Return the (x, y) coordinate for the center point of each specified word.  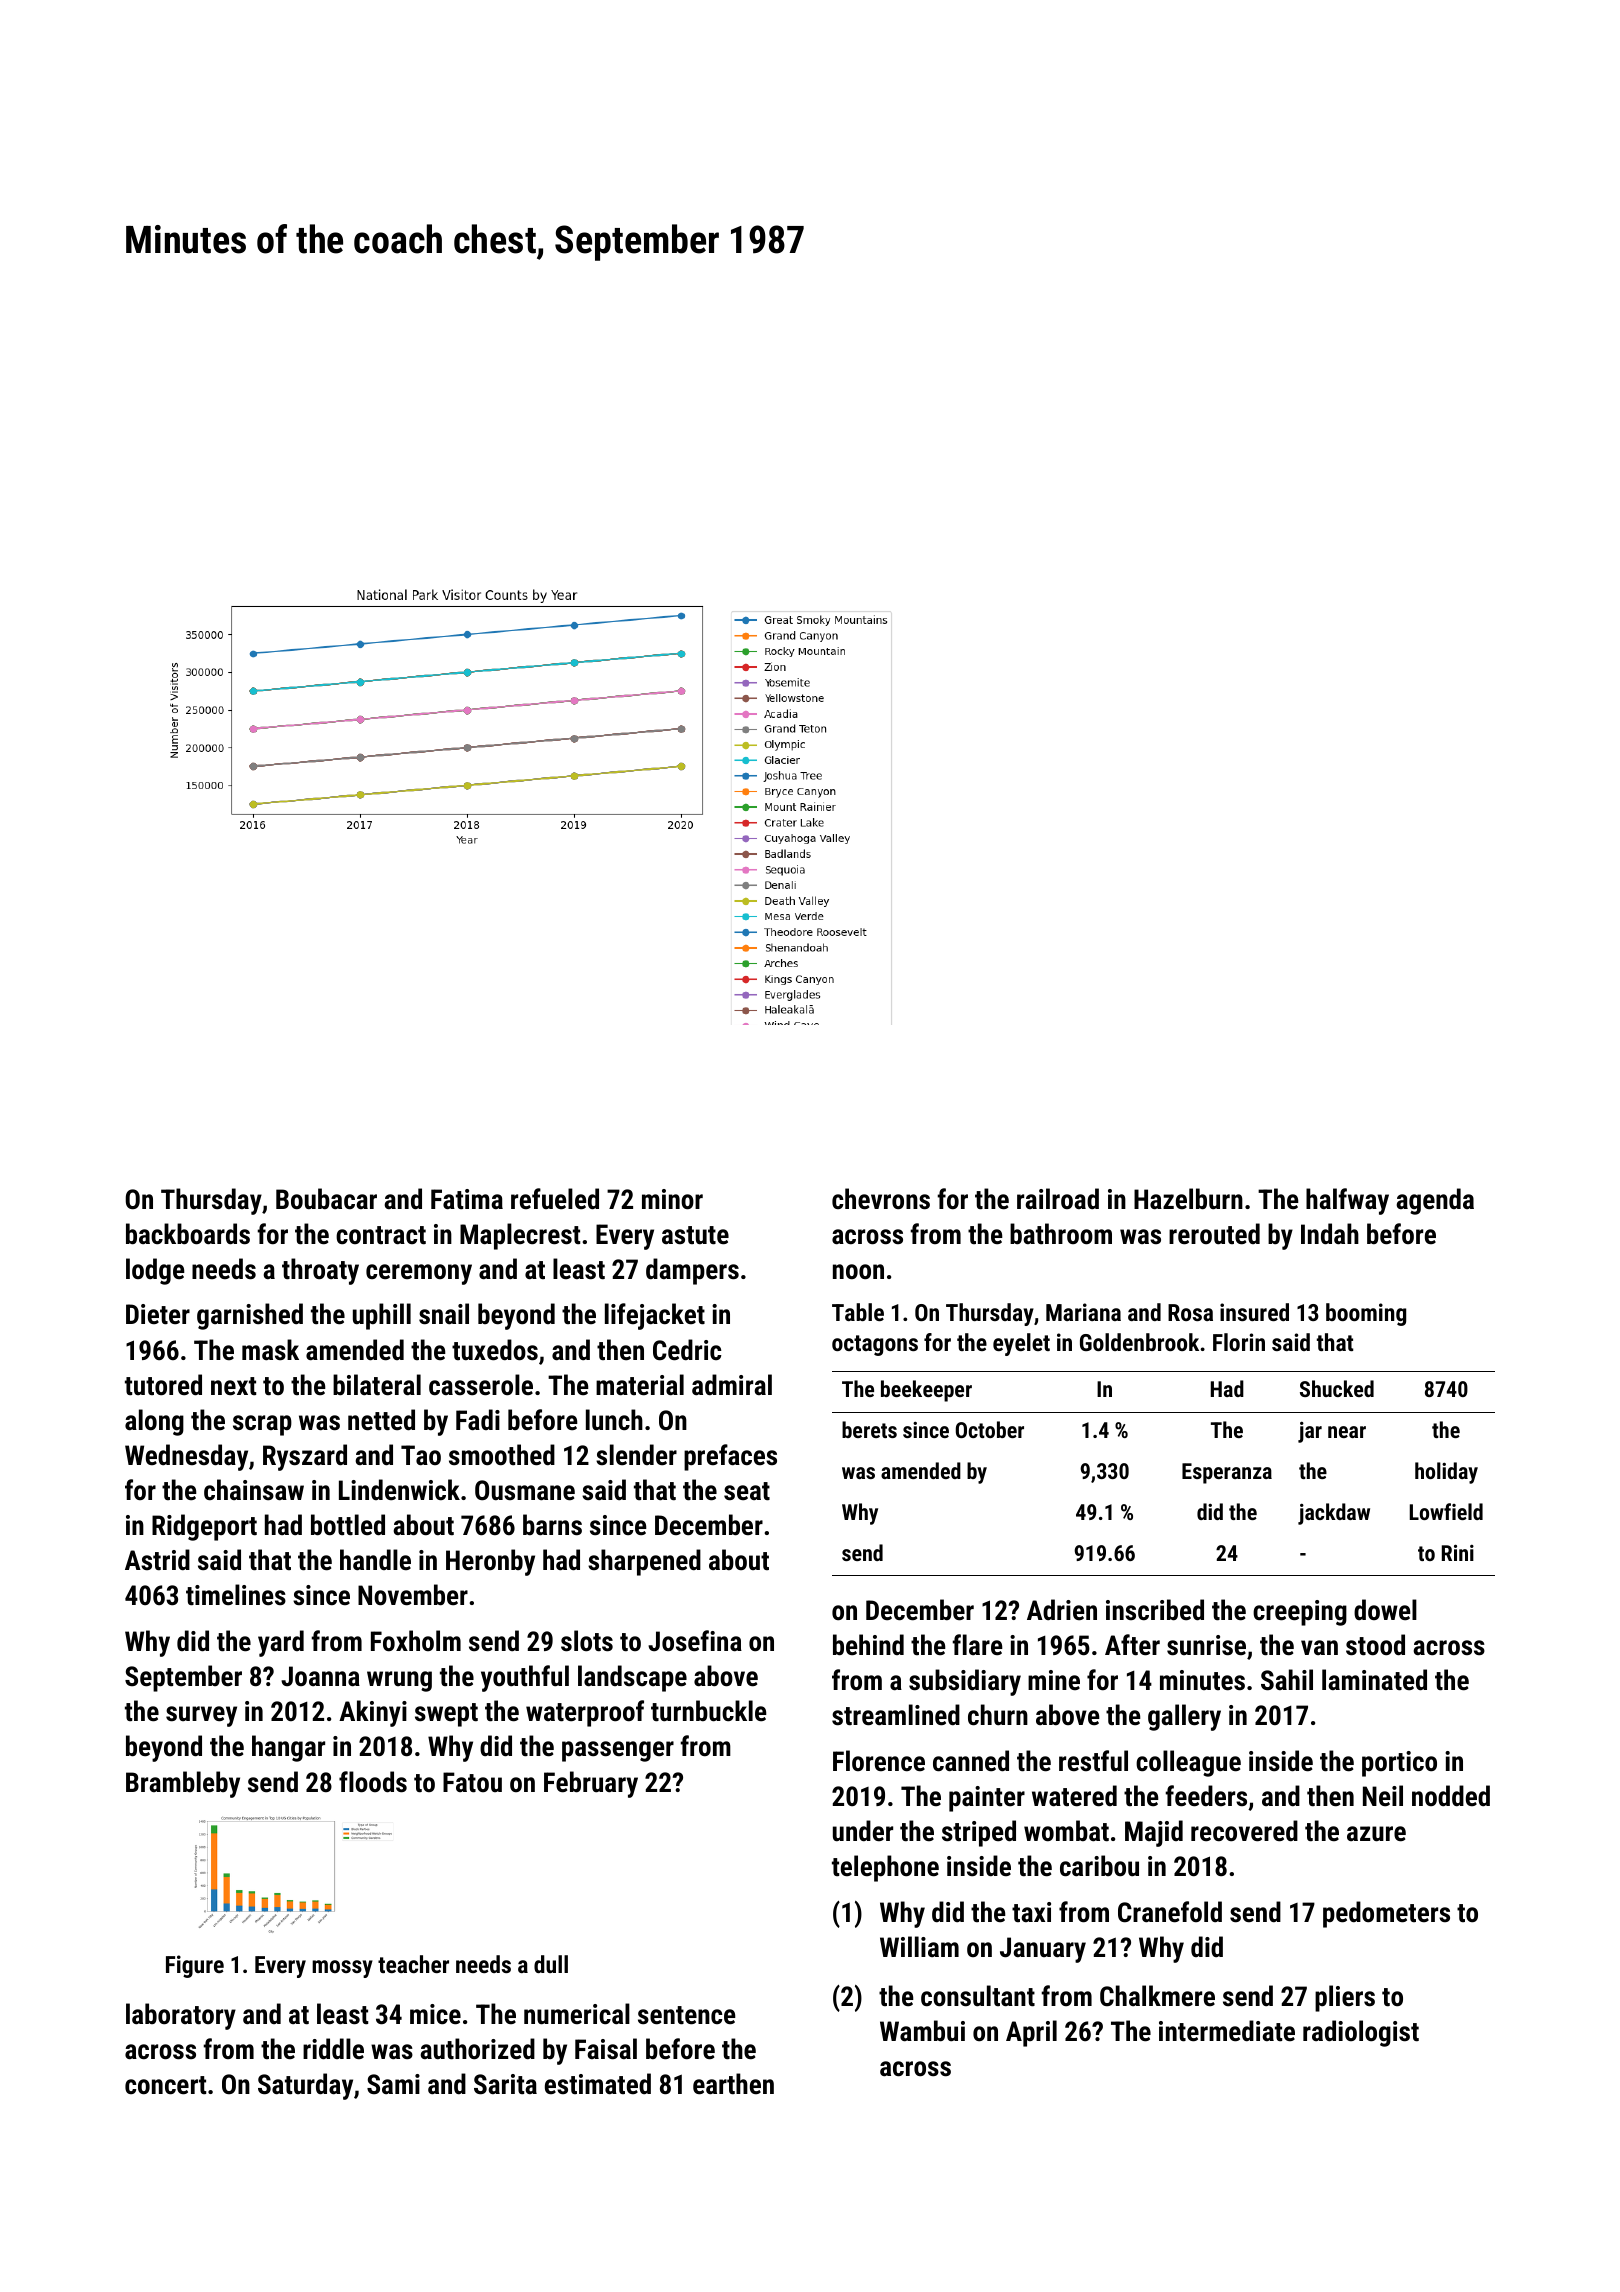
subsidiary (965, 1682)
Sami (393, 2084)
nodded (1451, 1795)
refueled (555, 1199)
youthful (525, 1678)
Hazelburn (1188, 1199)
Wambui (922, 2031)
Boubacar (326, 1199)
